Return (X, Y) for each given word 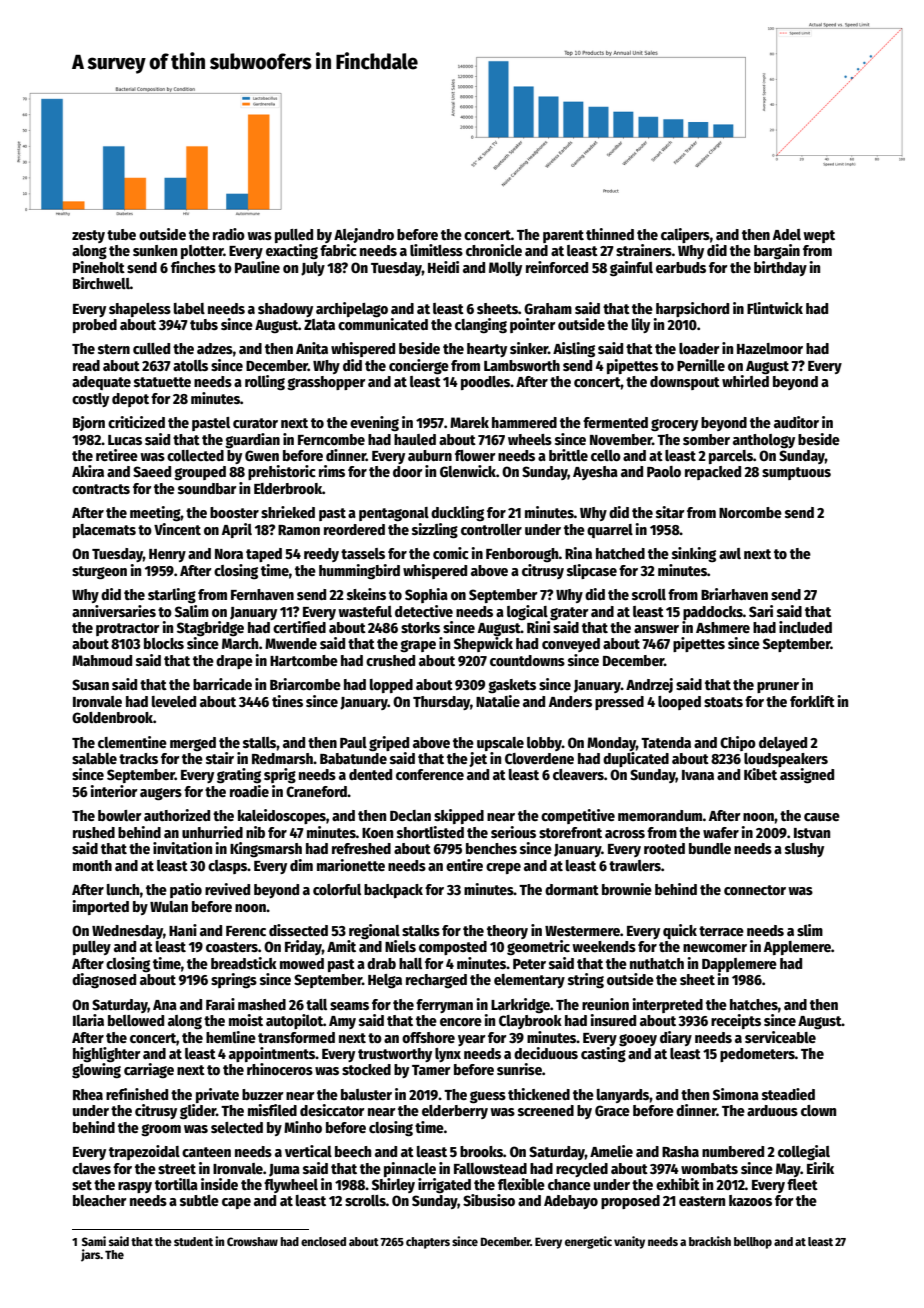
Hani (183, 930)
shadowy (285, 310)
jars (91, 1255)
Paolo (664, 471)
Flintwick (775, 308)
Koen (377, 833)
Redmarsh (282, 758)
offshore (428, 1037)
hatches (754, 1004)
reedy (321, 555)
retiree (117, 455)
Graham (548, 308)
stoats (723, 702)
